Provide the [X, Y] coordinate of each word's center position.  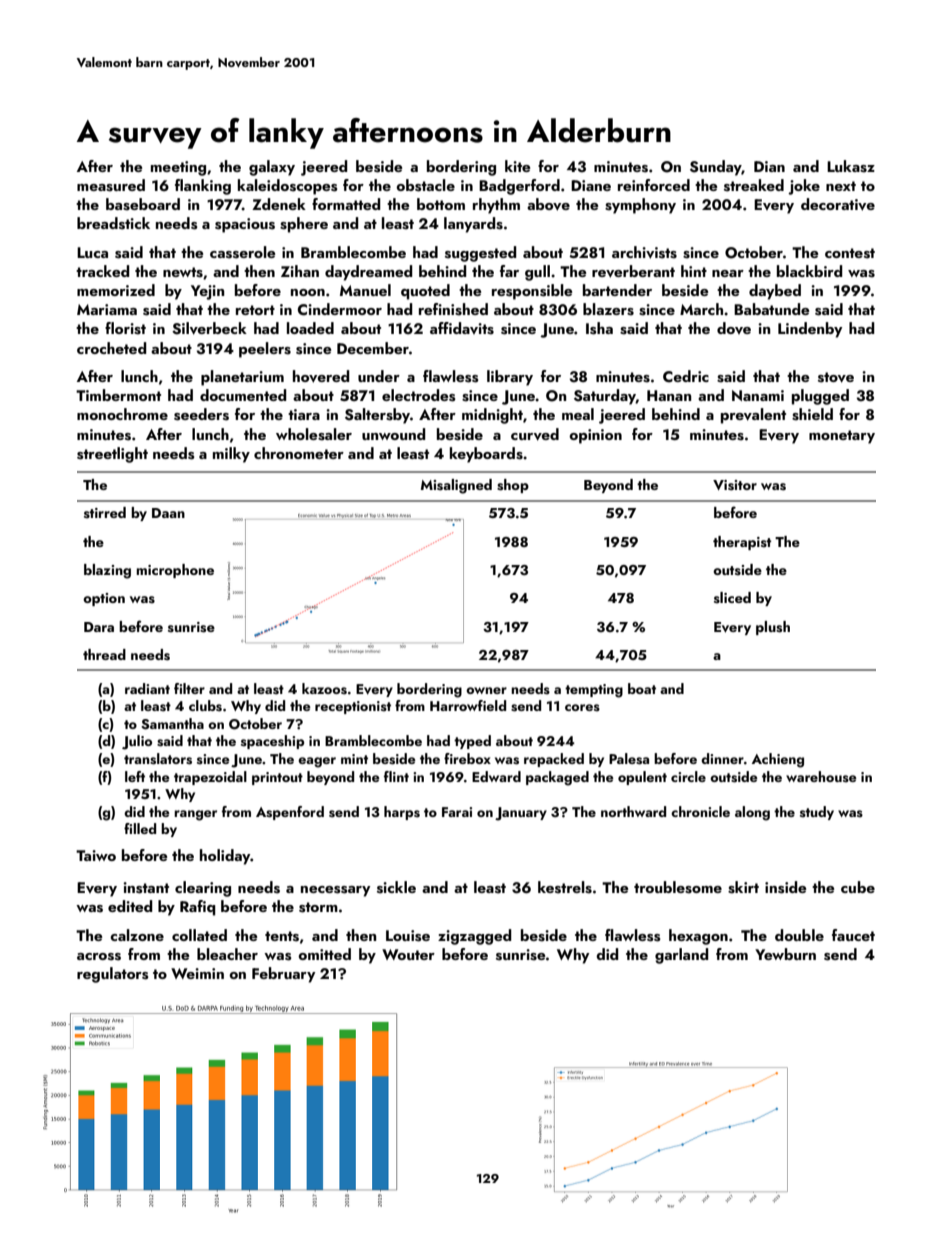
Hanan [669, 395]
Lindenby [810, 330]
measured [111, 185]
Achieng [778, 760]
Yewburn [785, 954]
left [135, 776]
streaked [754, 185]
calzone [137, 935]
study [817, 813]
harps [402, 813]
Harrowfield [468, 705]
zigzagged [475, 937]
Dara [99, 627]
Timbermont [118, 395]
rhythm [496, 206]
